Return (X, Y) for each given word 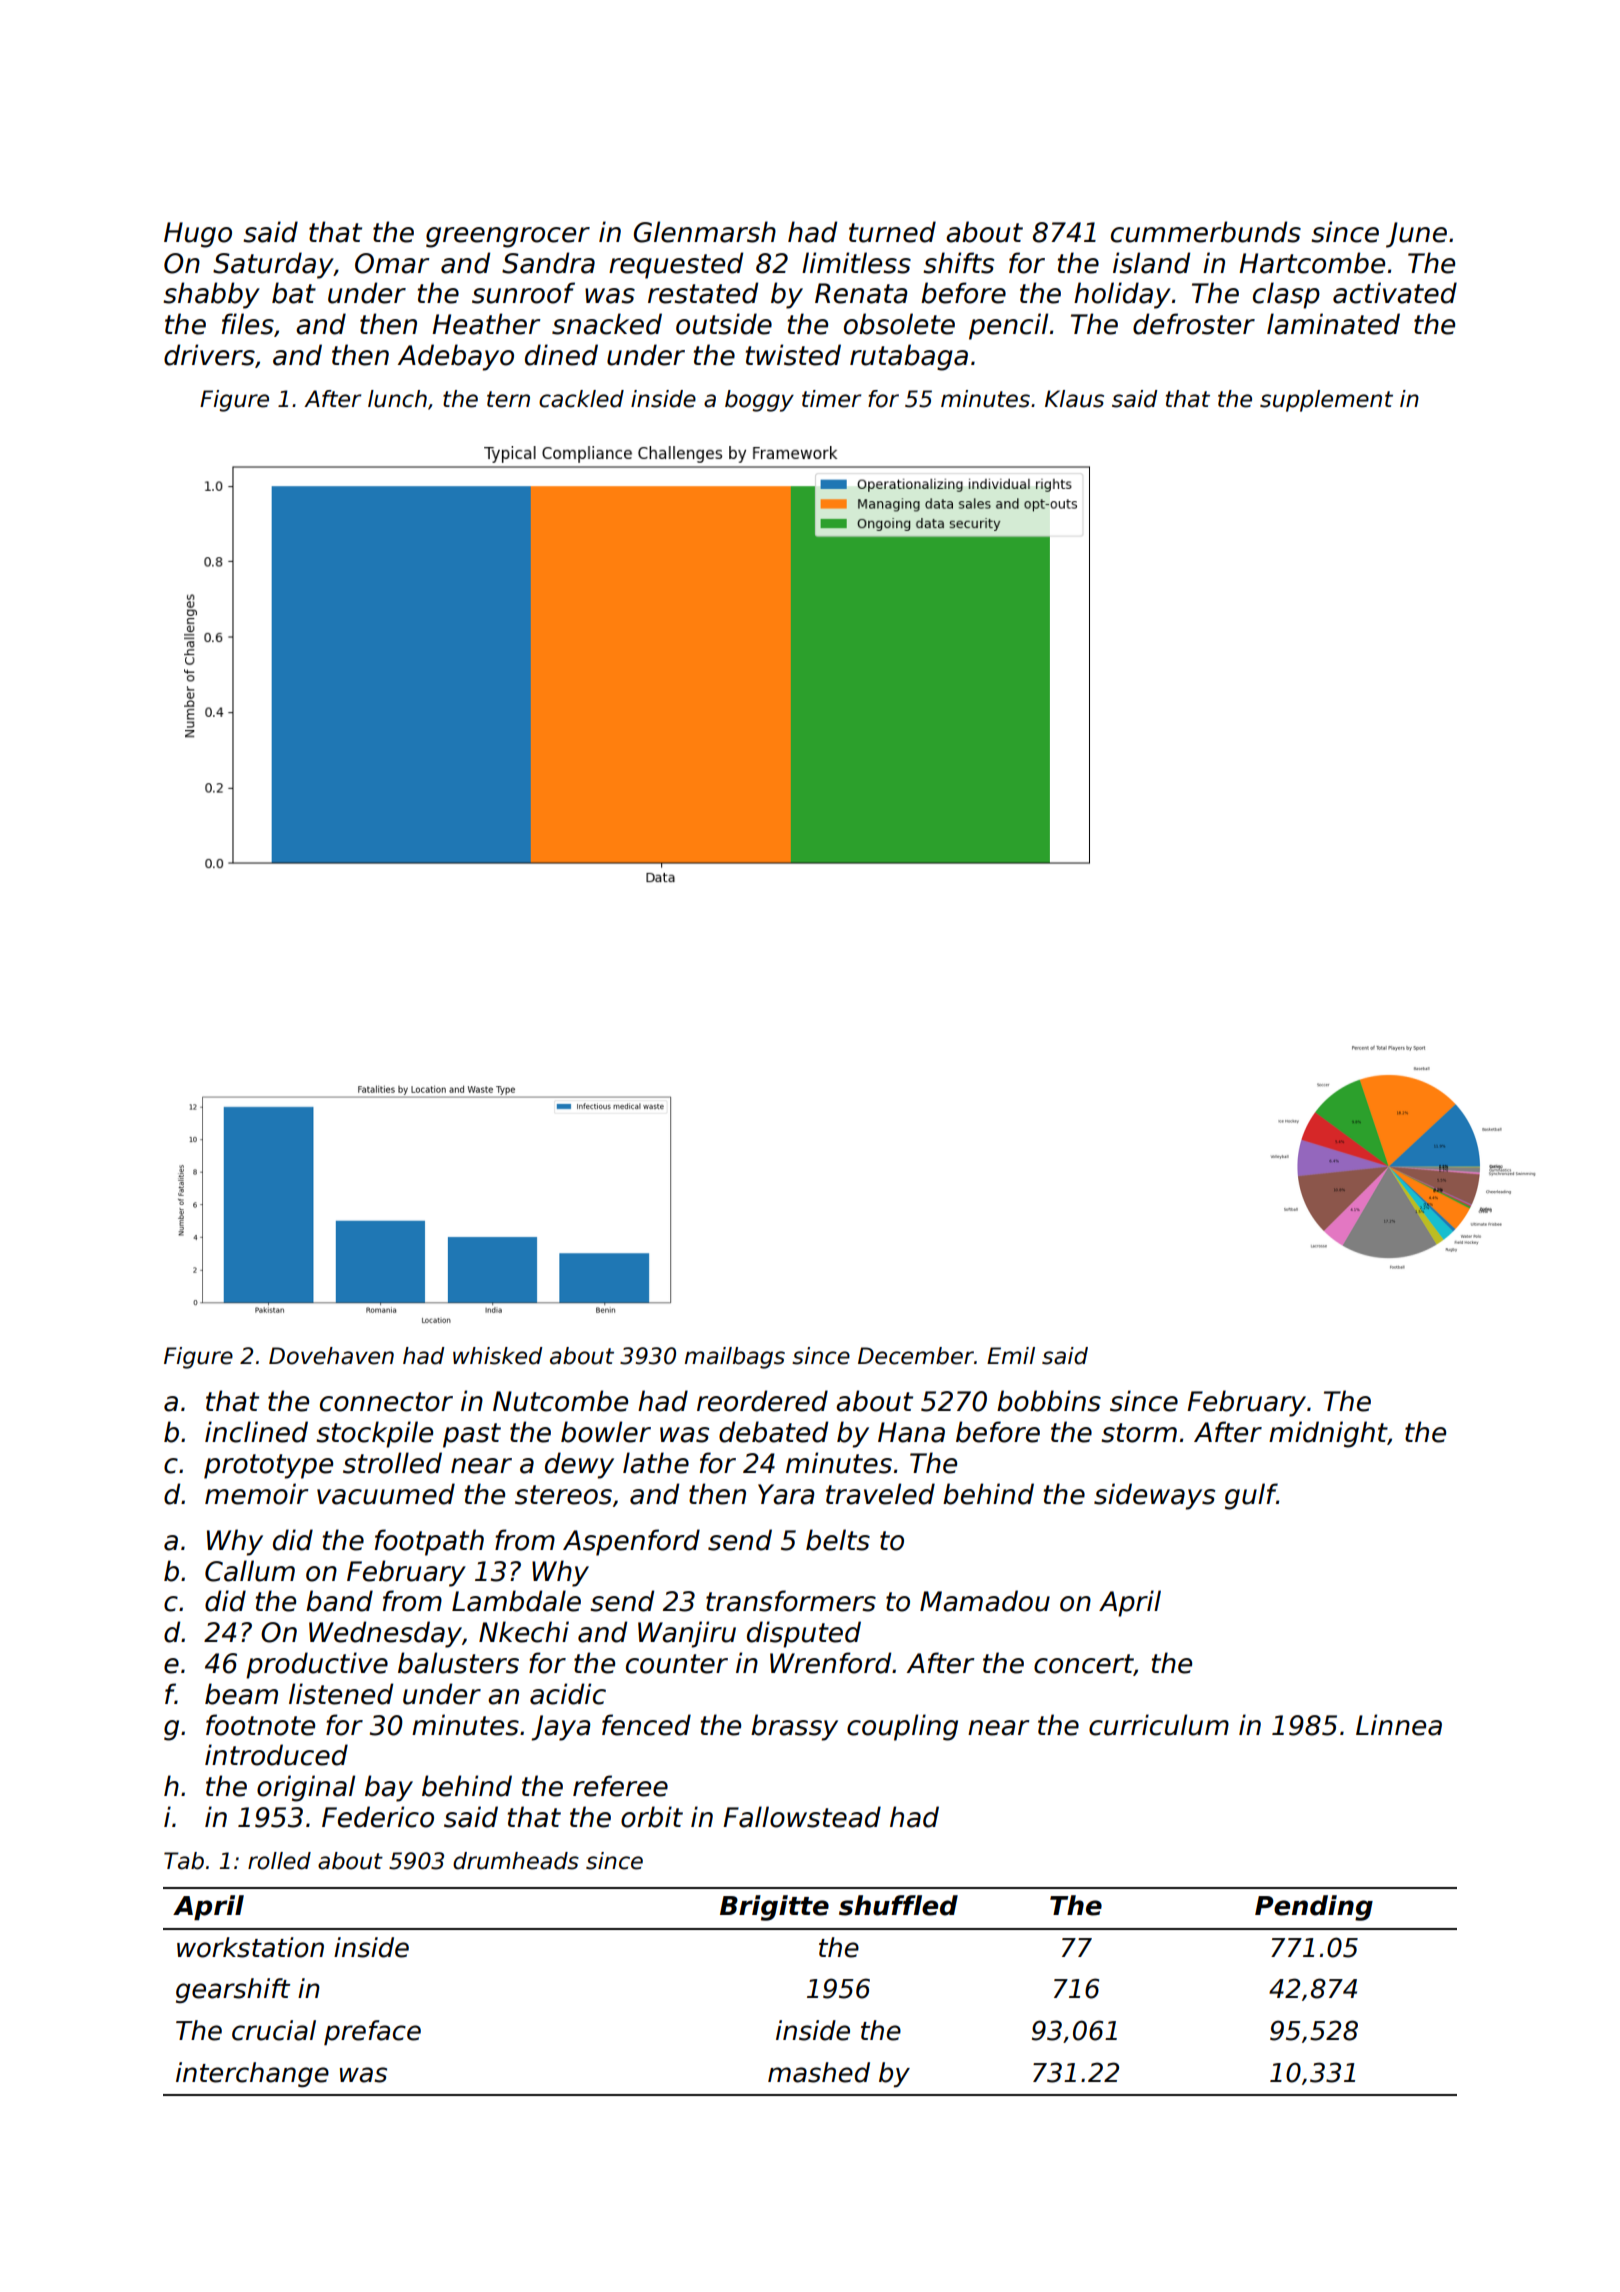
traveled (880, 1494)
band (339, 1601)
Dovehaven (331, 1356)
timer (831, 399)
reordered (762, 1401)
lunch (397, 399)
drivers (209, 355)
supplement (1326, 401)
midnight (1328, 1434)
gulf (1251, 1496)
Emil (1011, 1355)
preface (372, 2033)
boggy (759, 401)
